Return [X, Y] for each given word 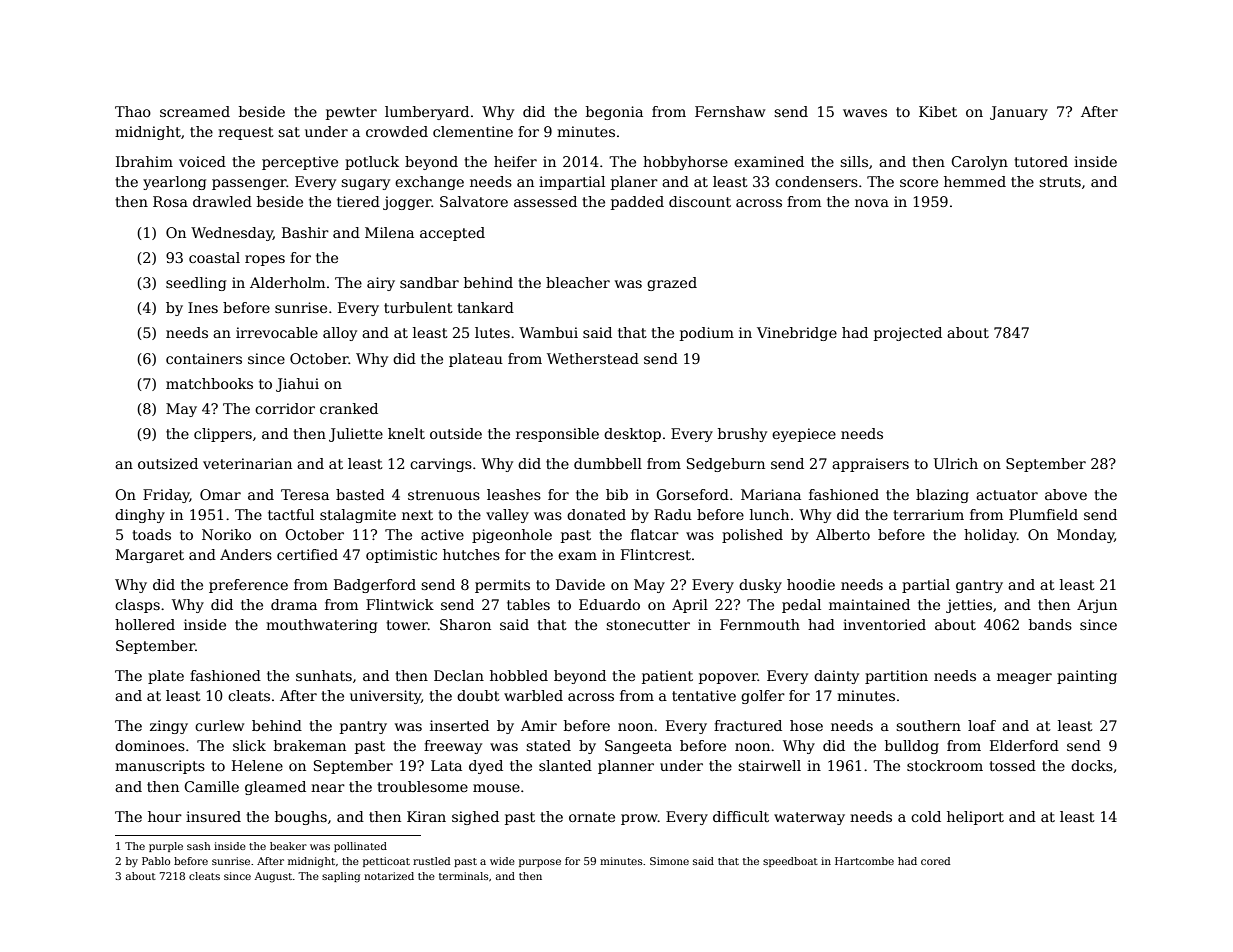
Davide [580, 584]
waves [865, 113]
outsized [168, 463]
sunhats [324, 675]
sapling [341, 877]
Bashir [305, 232]
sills [854, 161]
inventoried [884, 624]
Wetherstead [593, 358]
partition [896, 677]
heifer [515, 161]
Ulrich [956, 463]
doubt [478, 695]
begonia [614, 113]
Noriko [226, 534]
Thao [133, 111]
